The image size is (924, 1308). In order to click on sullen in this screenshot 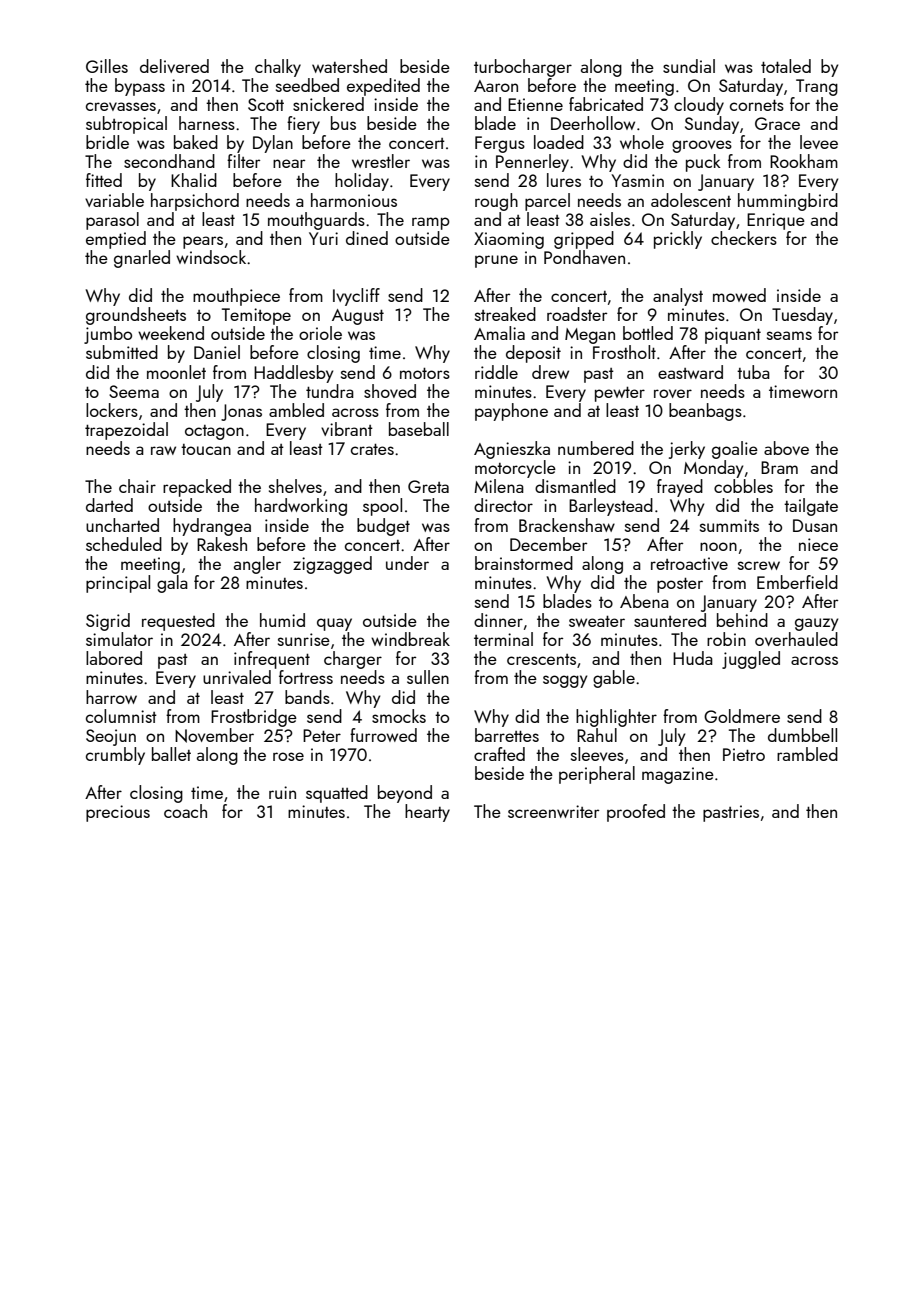, I will do `click(428, 677)`.
